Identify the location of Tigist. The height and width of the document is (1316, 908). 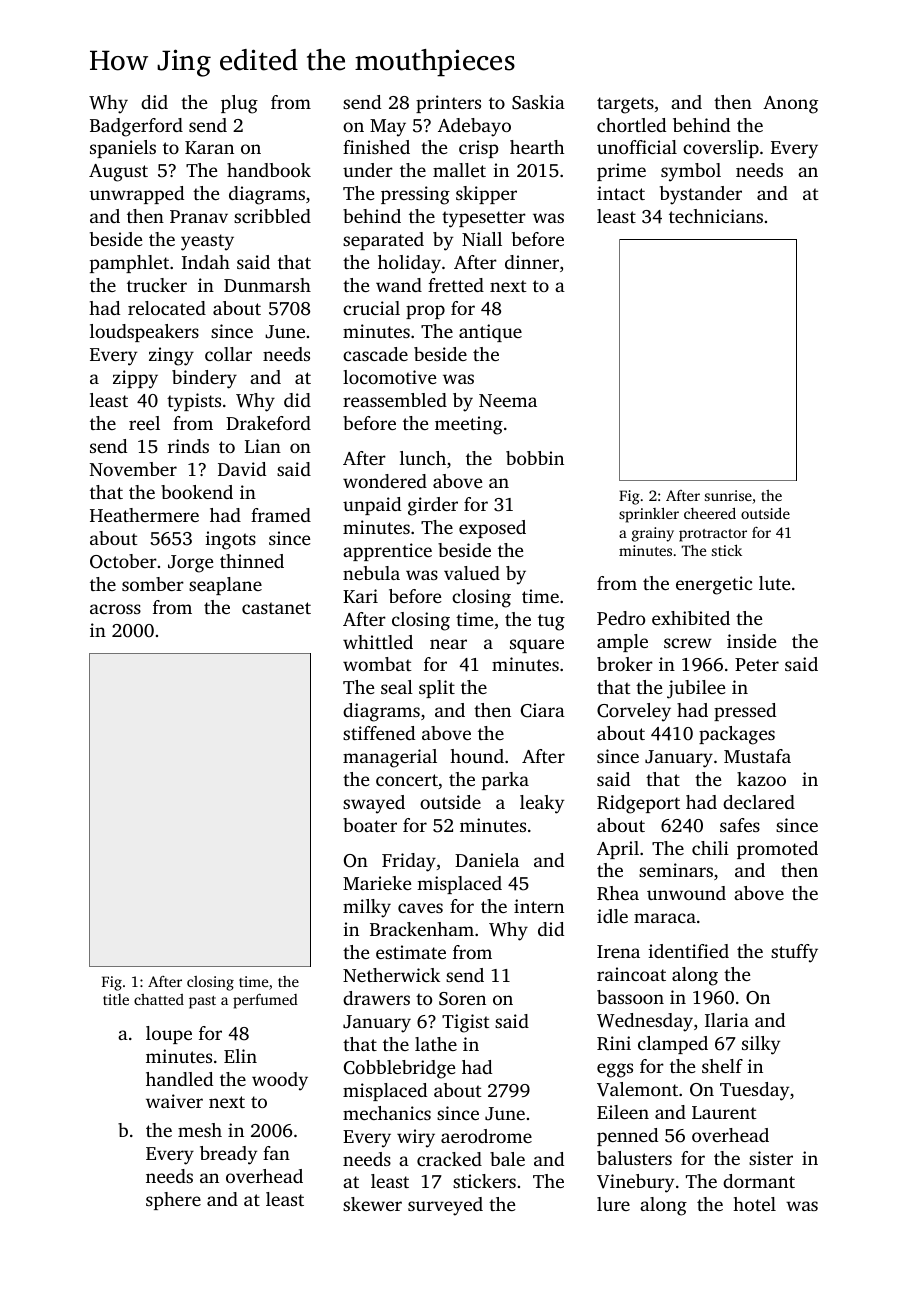
(466, 1023).
